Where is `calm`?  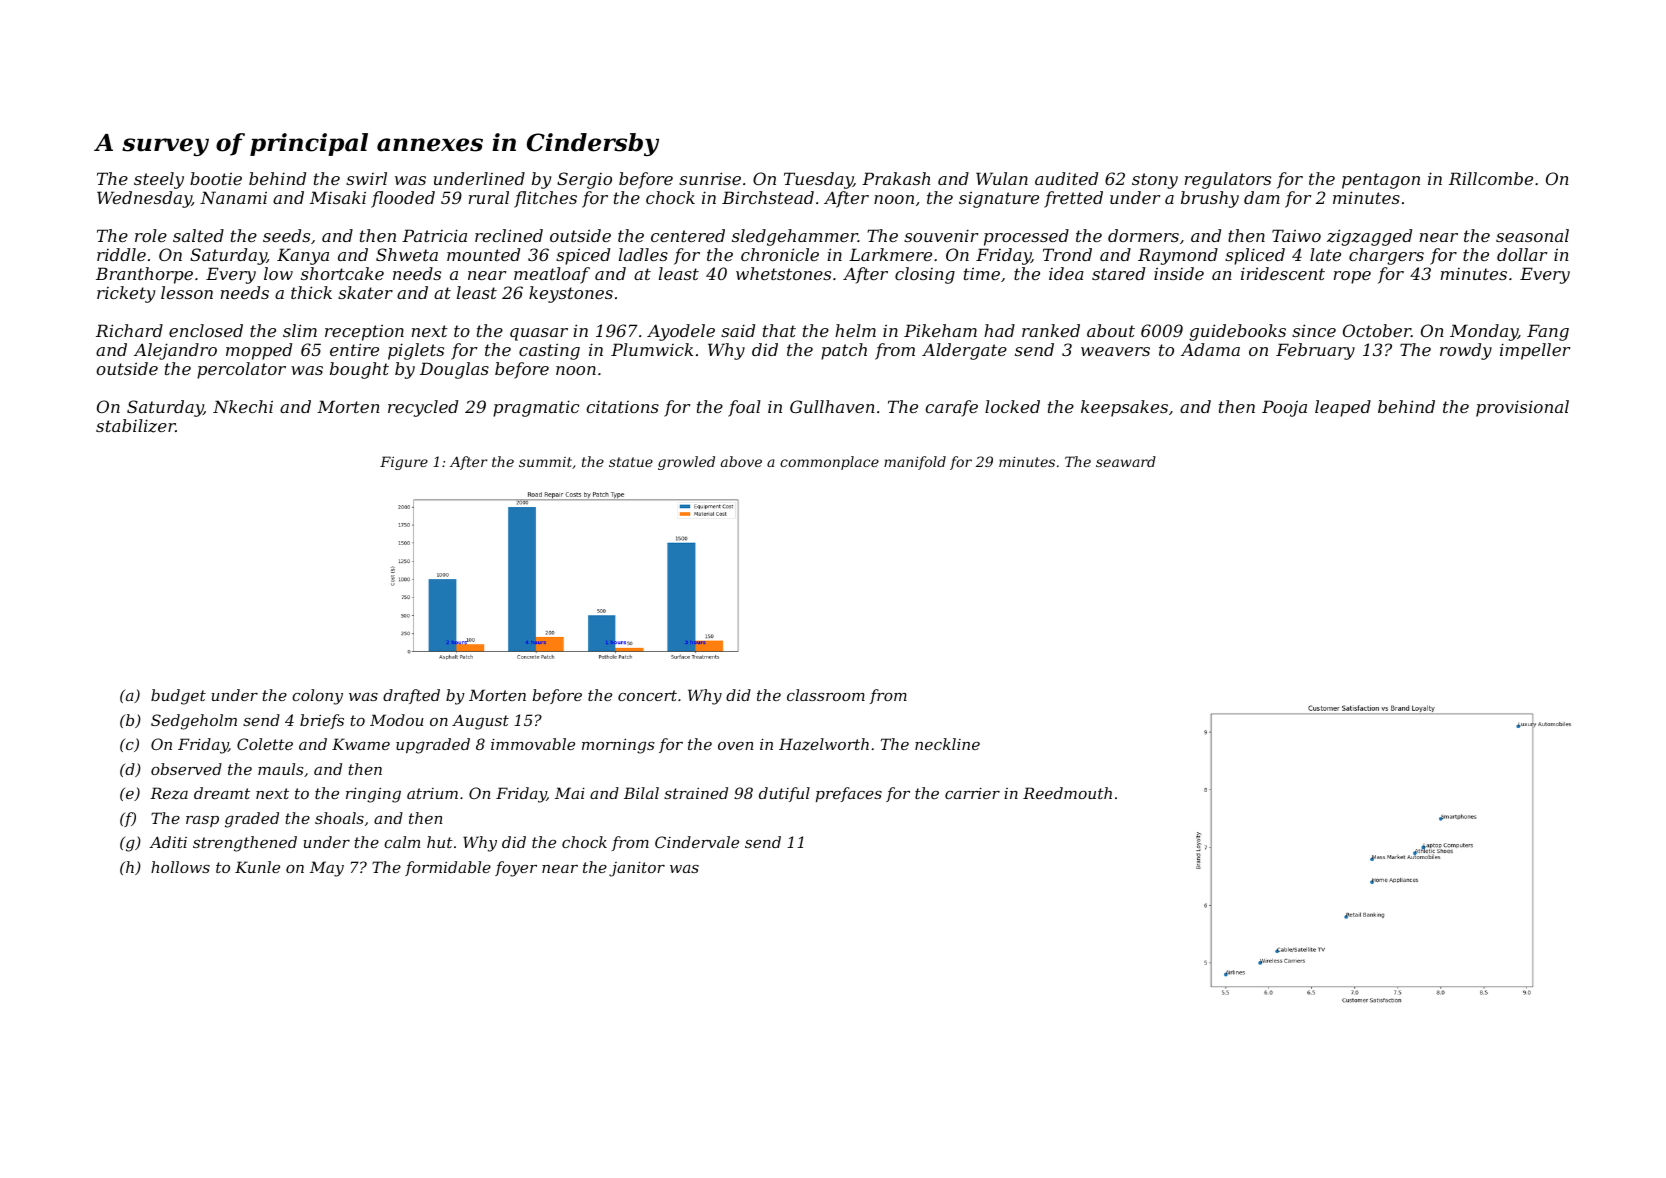
calm is located at coordinates (402, 842).
